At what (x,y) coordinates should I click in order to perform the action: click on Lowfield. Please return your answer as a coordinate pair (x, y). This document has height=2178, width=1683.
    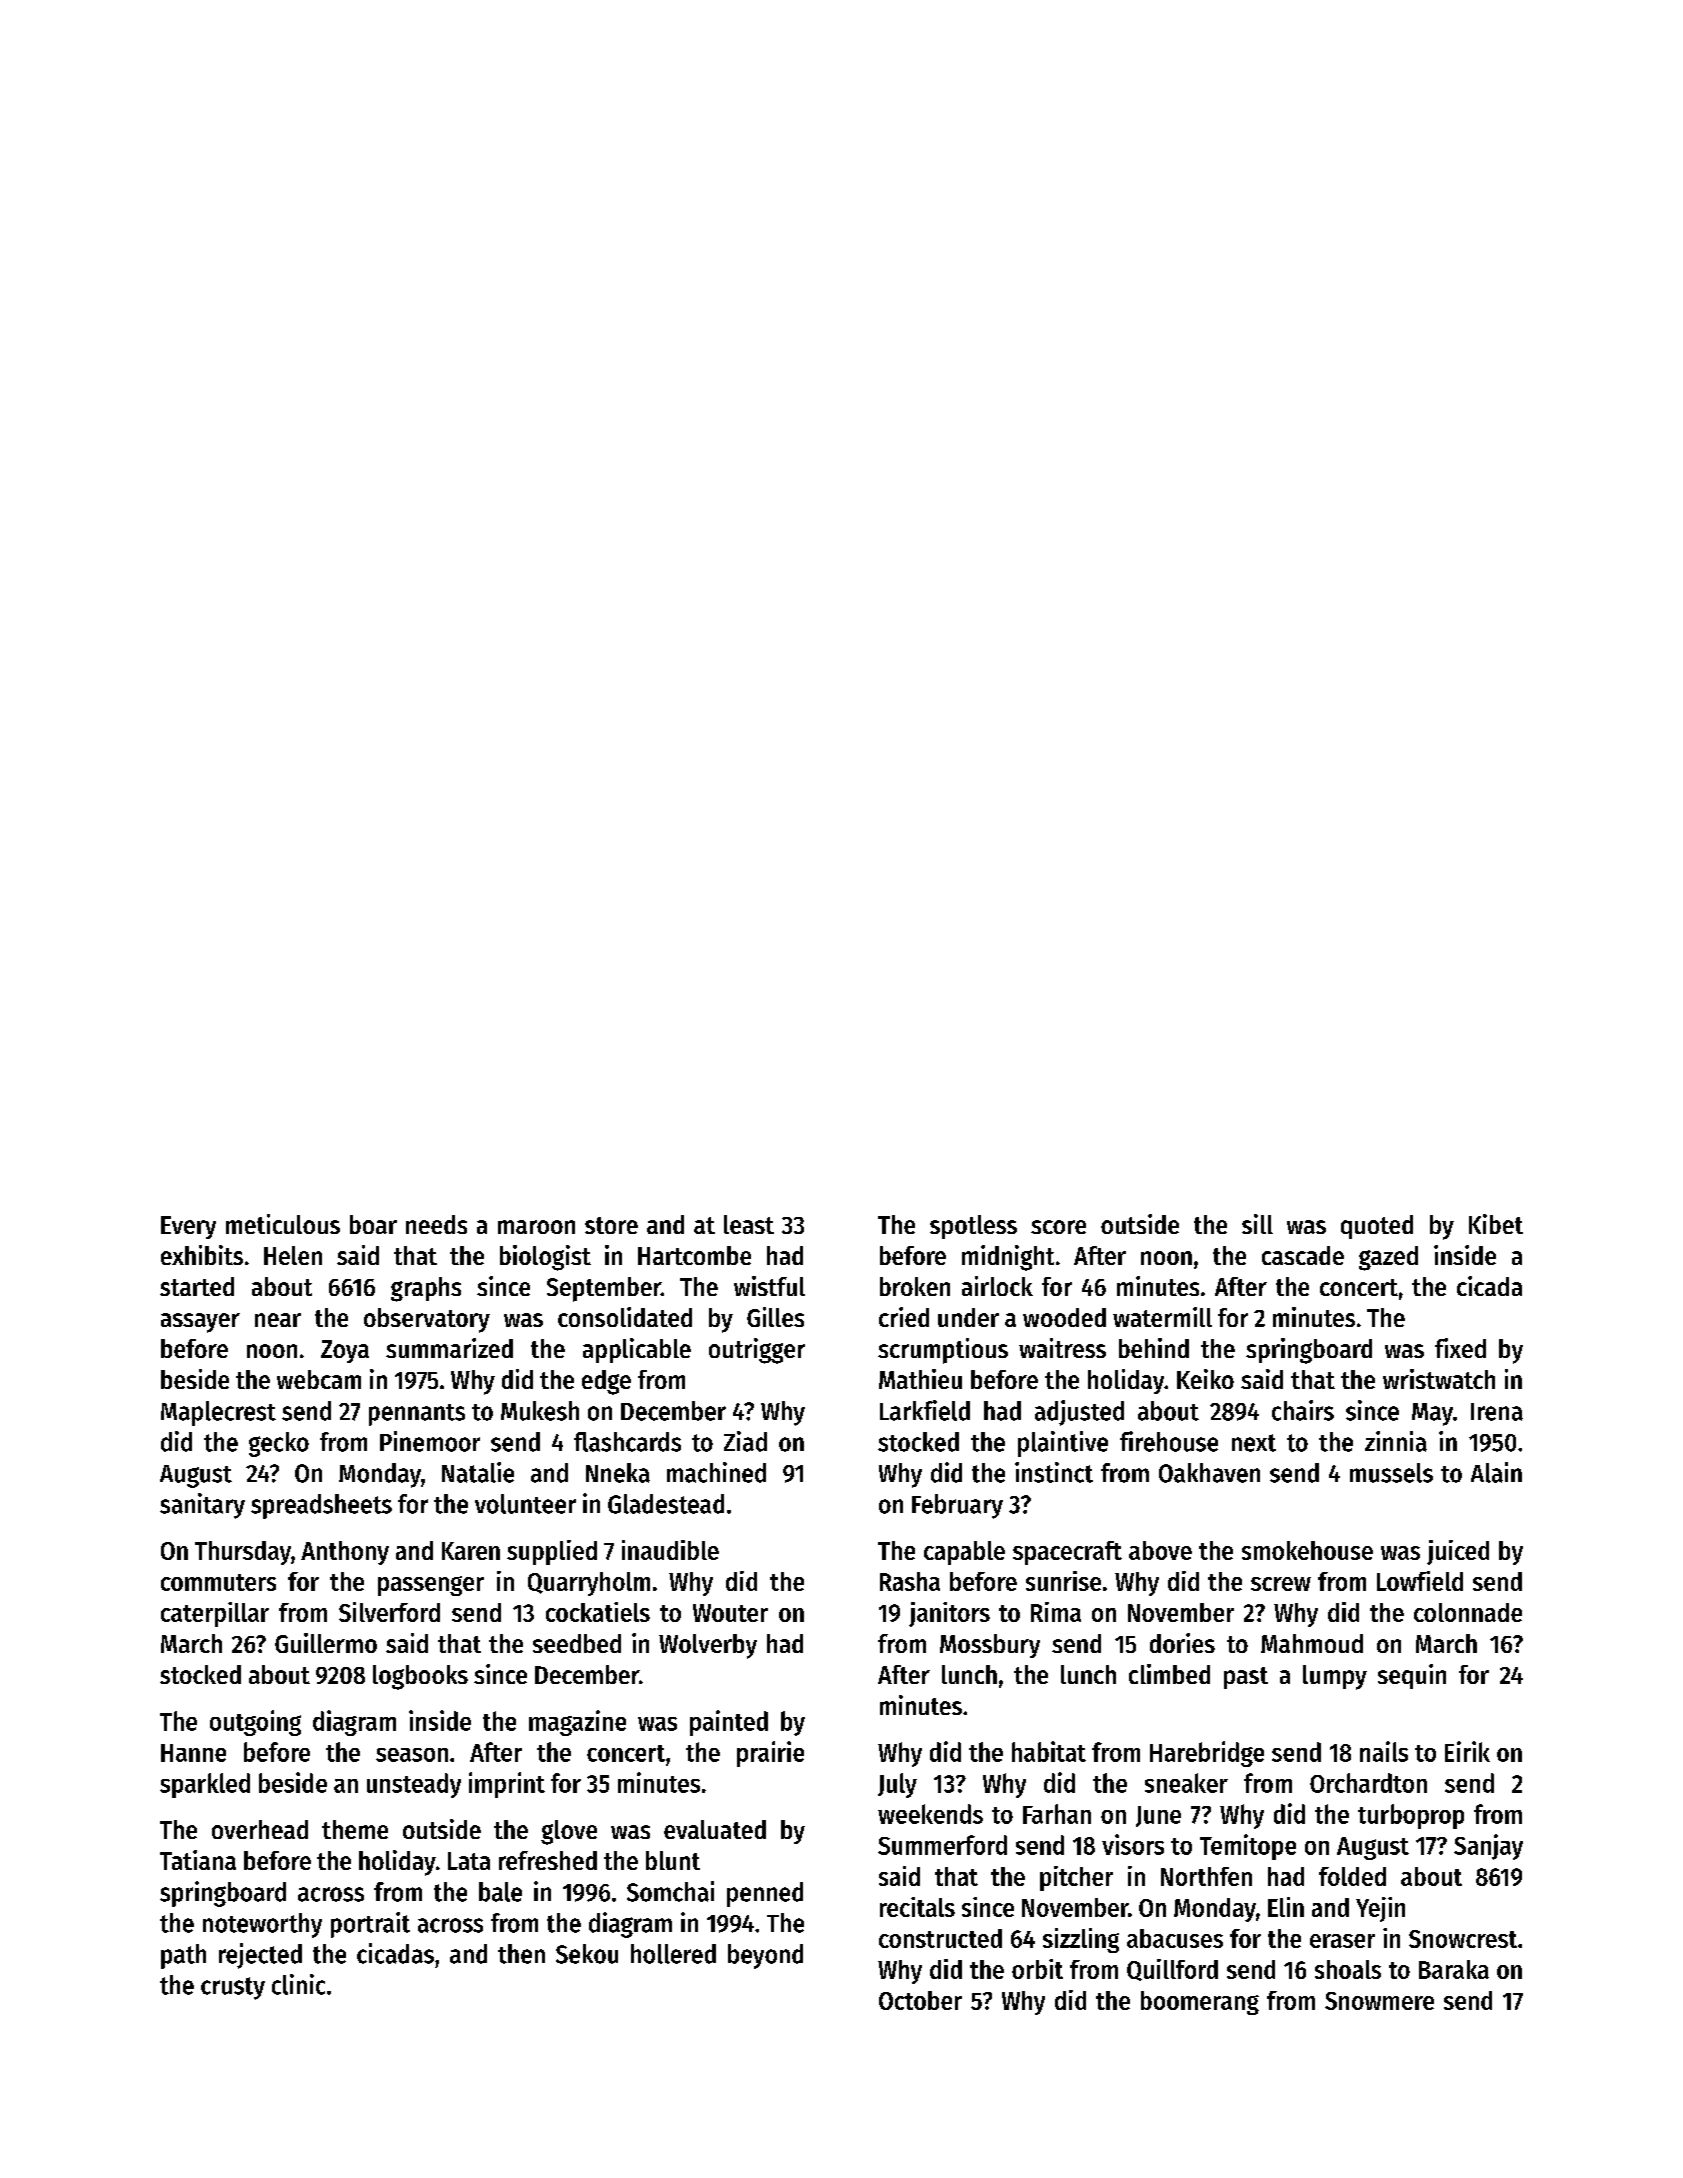
    Looking at the image, I should click on (1420, 1581).
